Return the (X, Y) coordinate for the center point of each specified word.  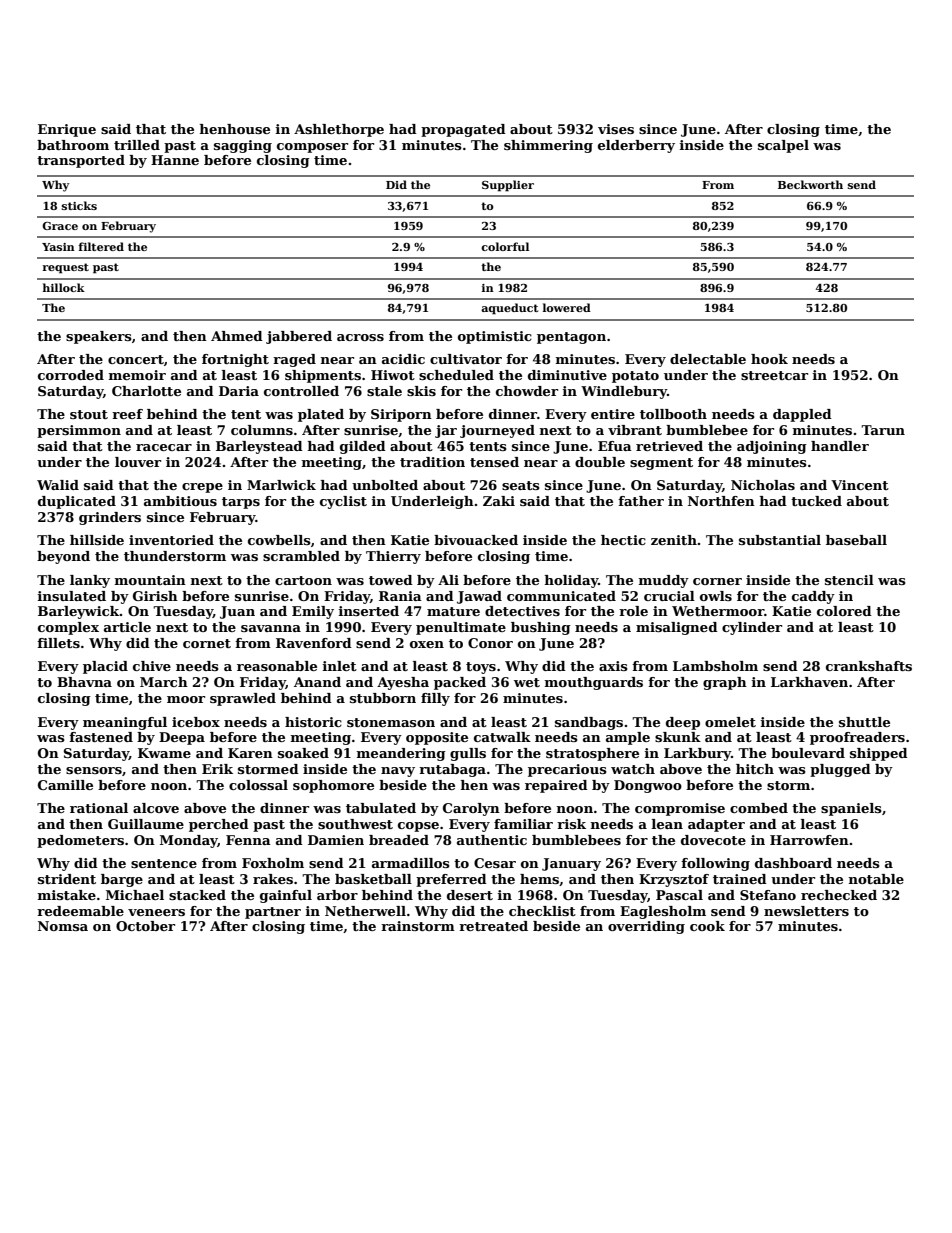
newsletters (806, 911)
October (145, 926)
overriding (646, 927)
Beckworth (810, 184)
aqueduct (509, 309)
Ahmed (237, 336)
